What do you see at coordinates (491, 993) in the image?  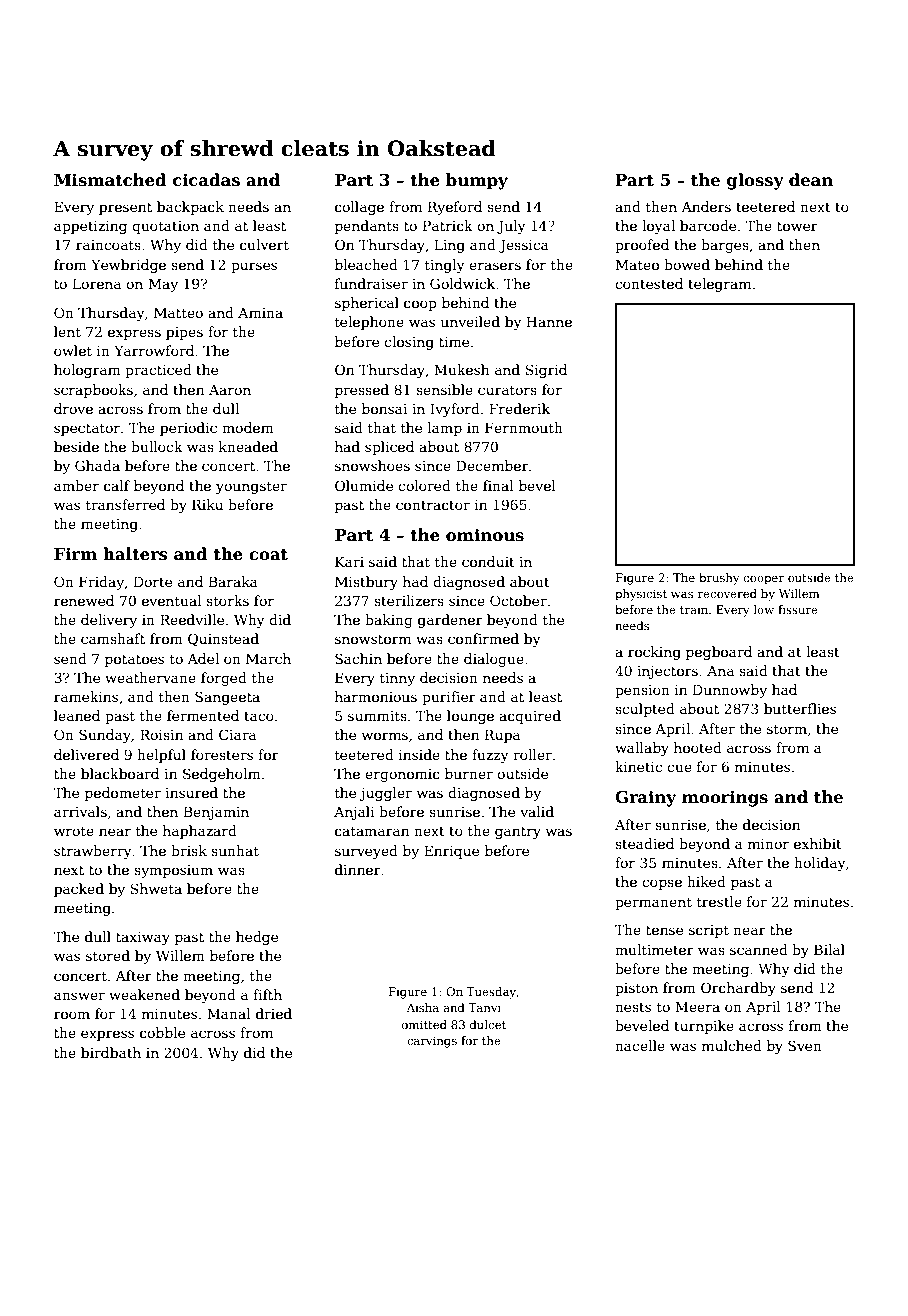 I see `Tuesday` at bounding box center [491, 993].
